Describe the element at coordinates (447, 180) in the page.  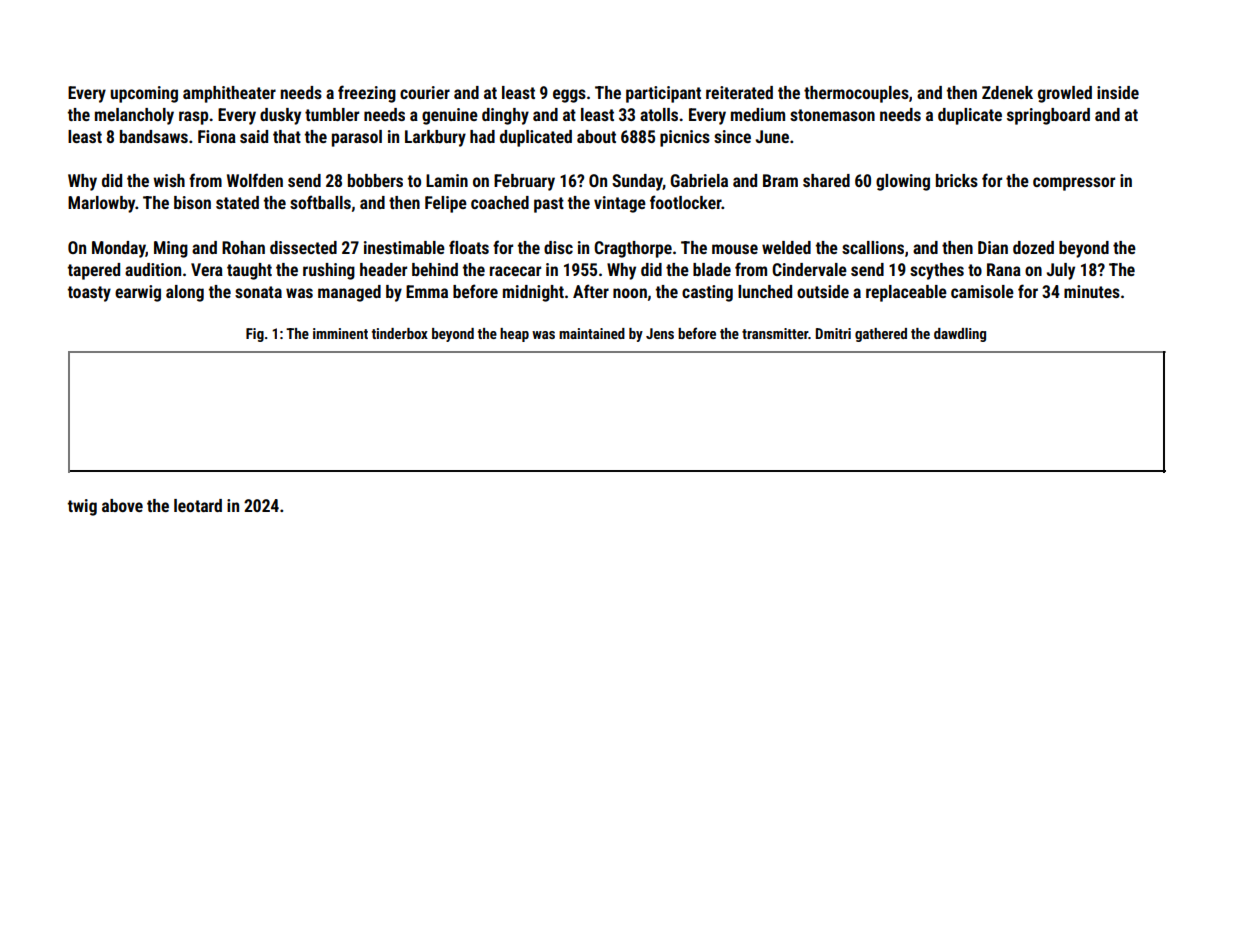
I see `Lamin` at that location.
